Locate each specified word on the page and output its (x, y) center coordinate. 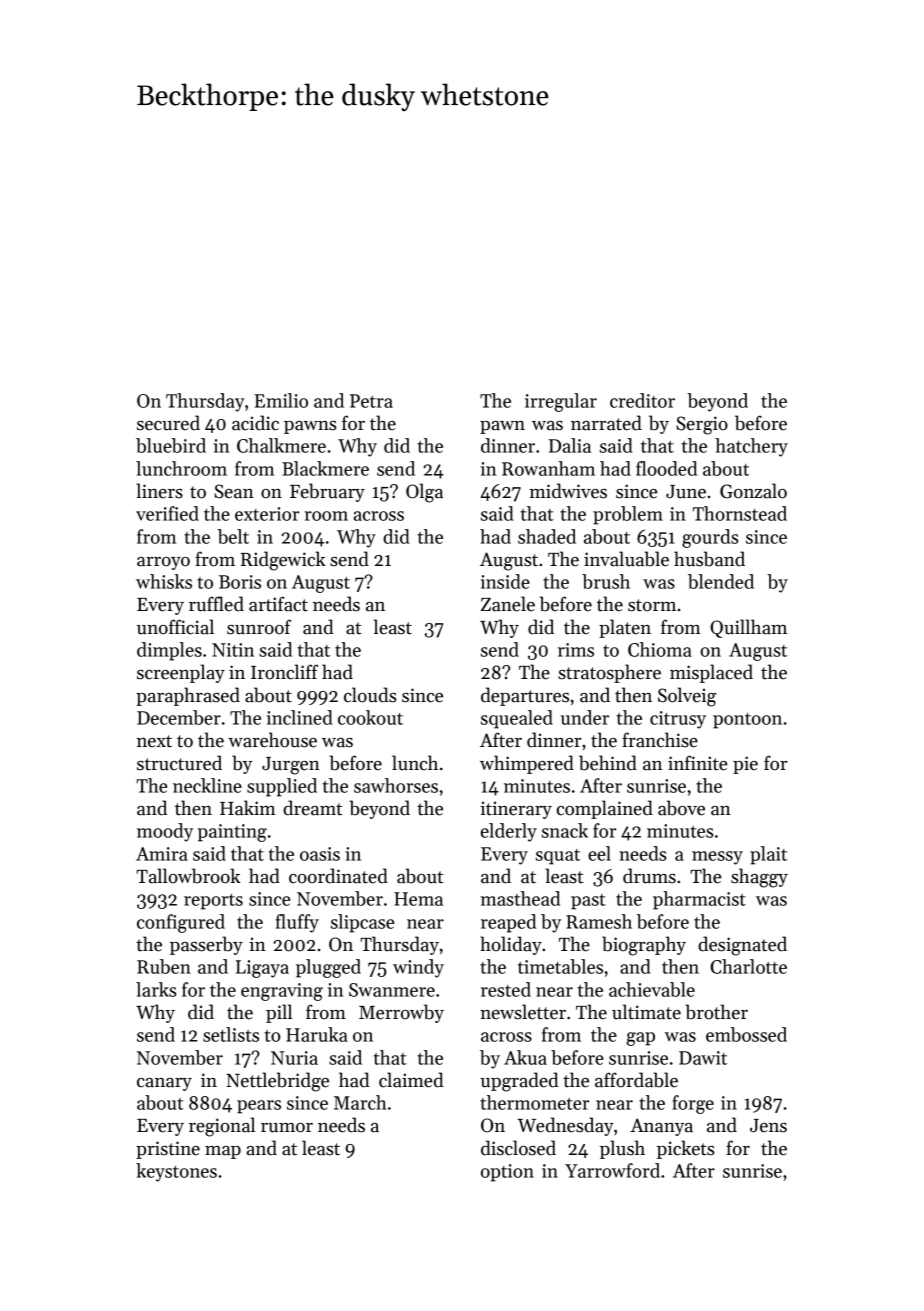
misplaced (711, 673)
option (507, 1173)
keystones (176, 1172)
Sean (234, 491)
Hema (418, 899)
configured (181, 923)
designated (742, 946)
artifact (278, 604)
